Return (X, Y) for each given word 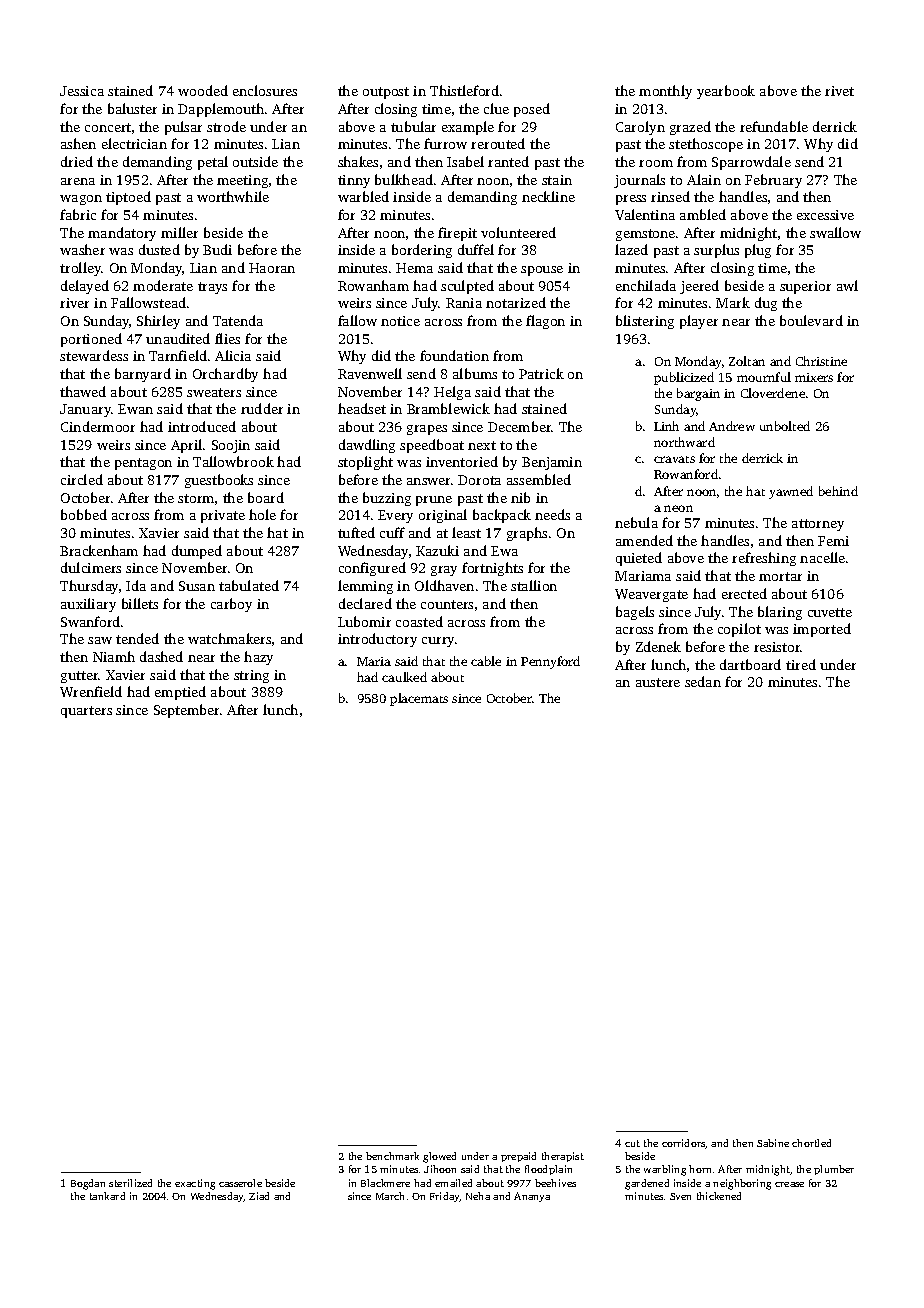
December (520, 426)
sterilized (130, 1183)
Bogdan (88, 1184)
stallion (534, 585)
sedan (703, 681)
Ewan (135, 409)
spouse (542, 271)
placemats (419, 699)
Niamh (114, 656)
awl (847, 285)
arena (78, 181)
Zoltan (747, 361)
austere (658, 682)
